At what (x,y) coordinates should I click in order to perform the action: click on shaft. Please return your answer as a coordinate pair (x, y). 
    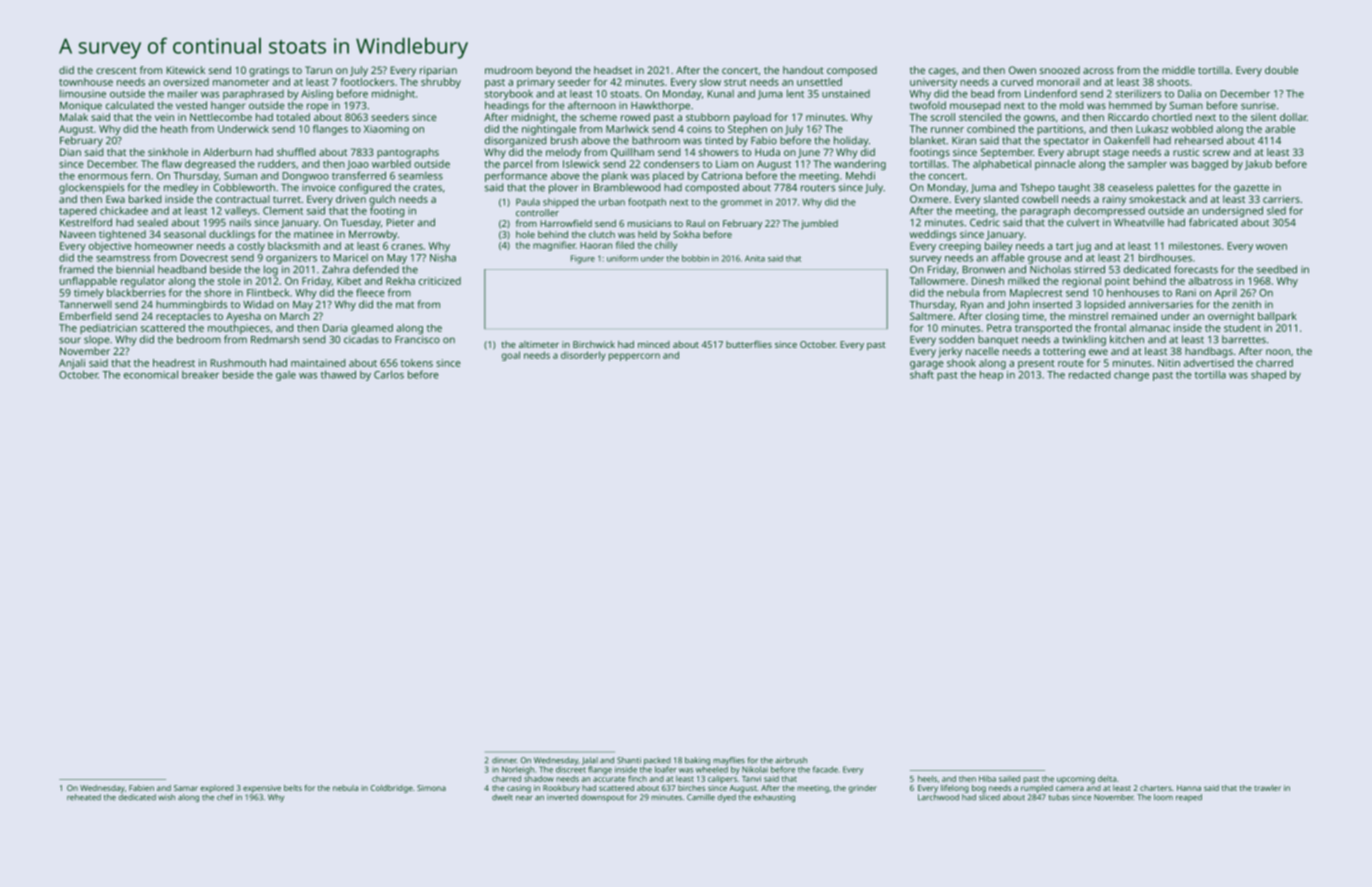
    Looking at the image, I should click on (922, 374).
